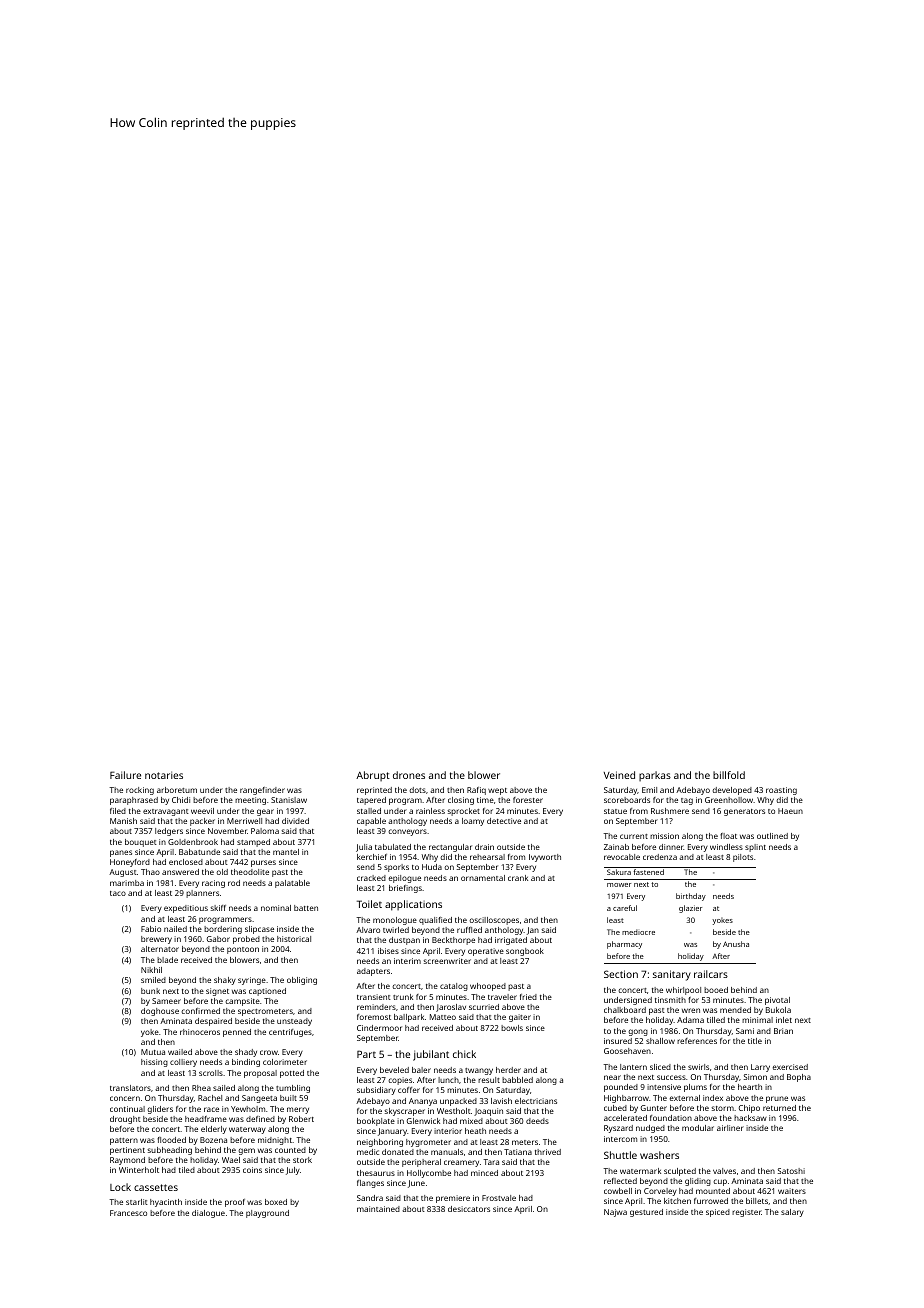 This screenshot has width=924, height=1308. What do you see at coordinates (156, 940) in the screenshot?
I see `brewery` at bounding box center [156, 940].
